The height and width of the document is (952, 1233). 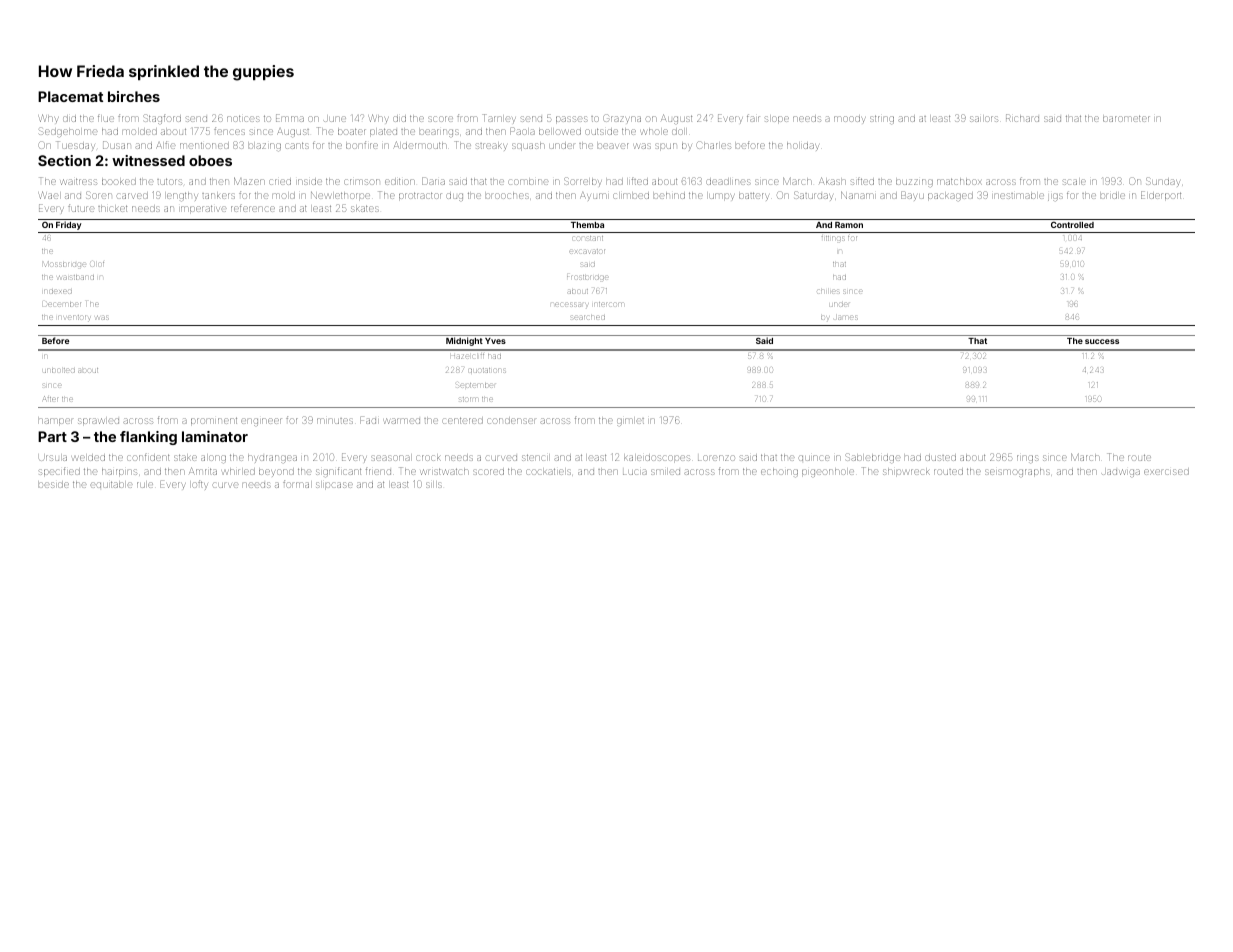 What do you see at coordinates (1102, 341) in the document?
I see `success` at bounding box center [1102, 341].
